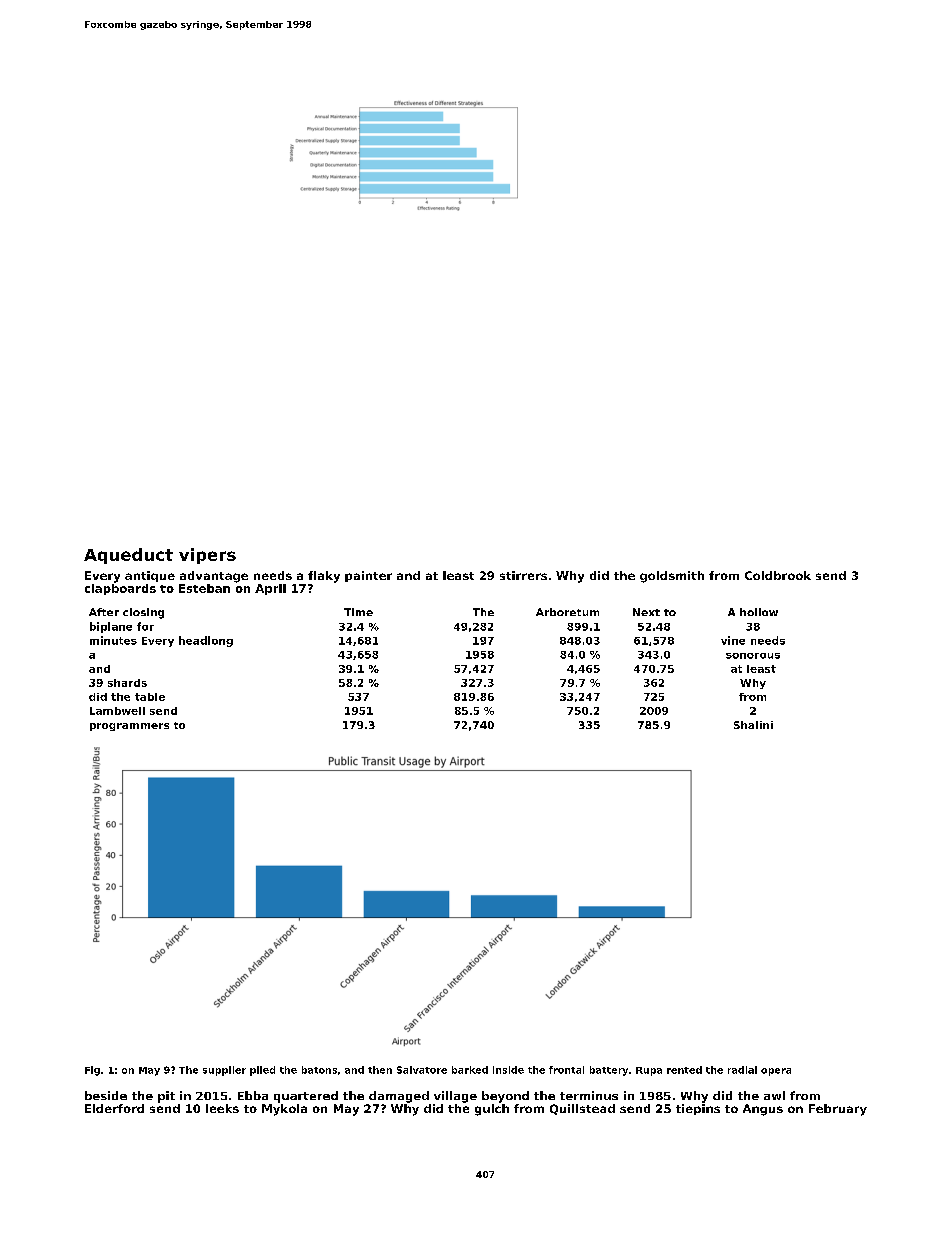 The image size is (952, 1233). Describe the element at coordinates (224, 1071) in the page. I see `supplier` at that location.
